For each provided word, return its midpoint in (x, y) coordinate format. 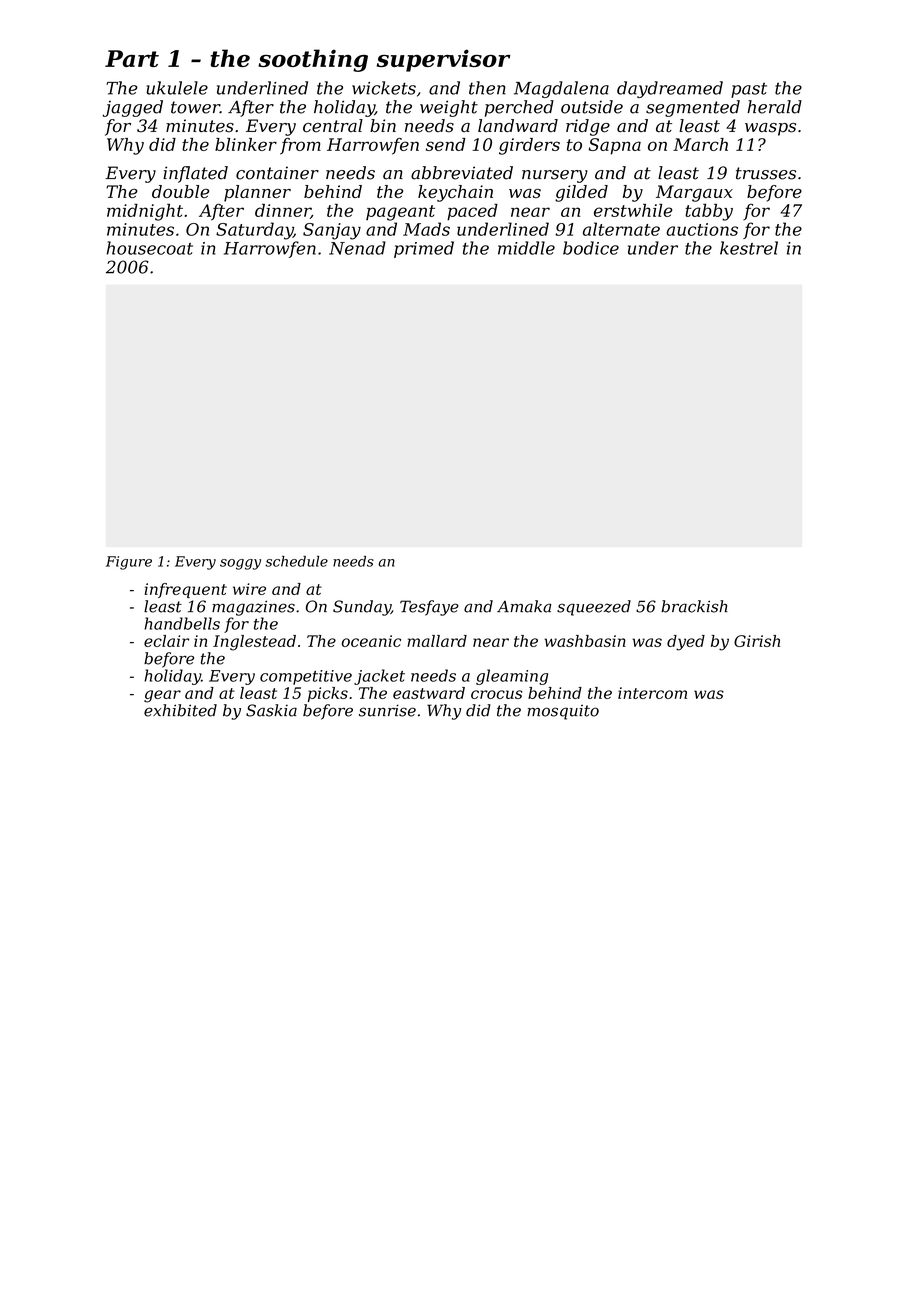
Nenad (357, 248)
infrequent (186, 590)
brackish (694, 606)
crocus (496, 694)
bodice (591, 248)
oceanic (371, 641)
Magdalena (561, 89)
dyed (686, 643)
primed (424, 249)
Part (132, 58)
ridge (588, 127)
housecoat (150, 248)
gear (162, 696)
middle (526, 248)
